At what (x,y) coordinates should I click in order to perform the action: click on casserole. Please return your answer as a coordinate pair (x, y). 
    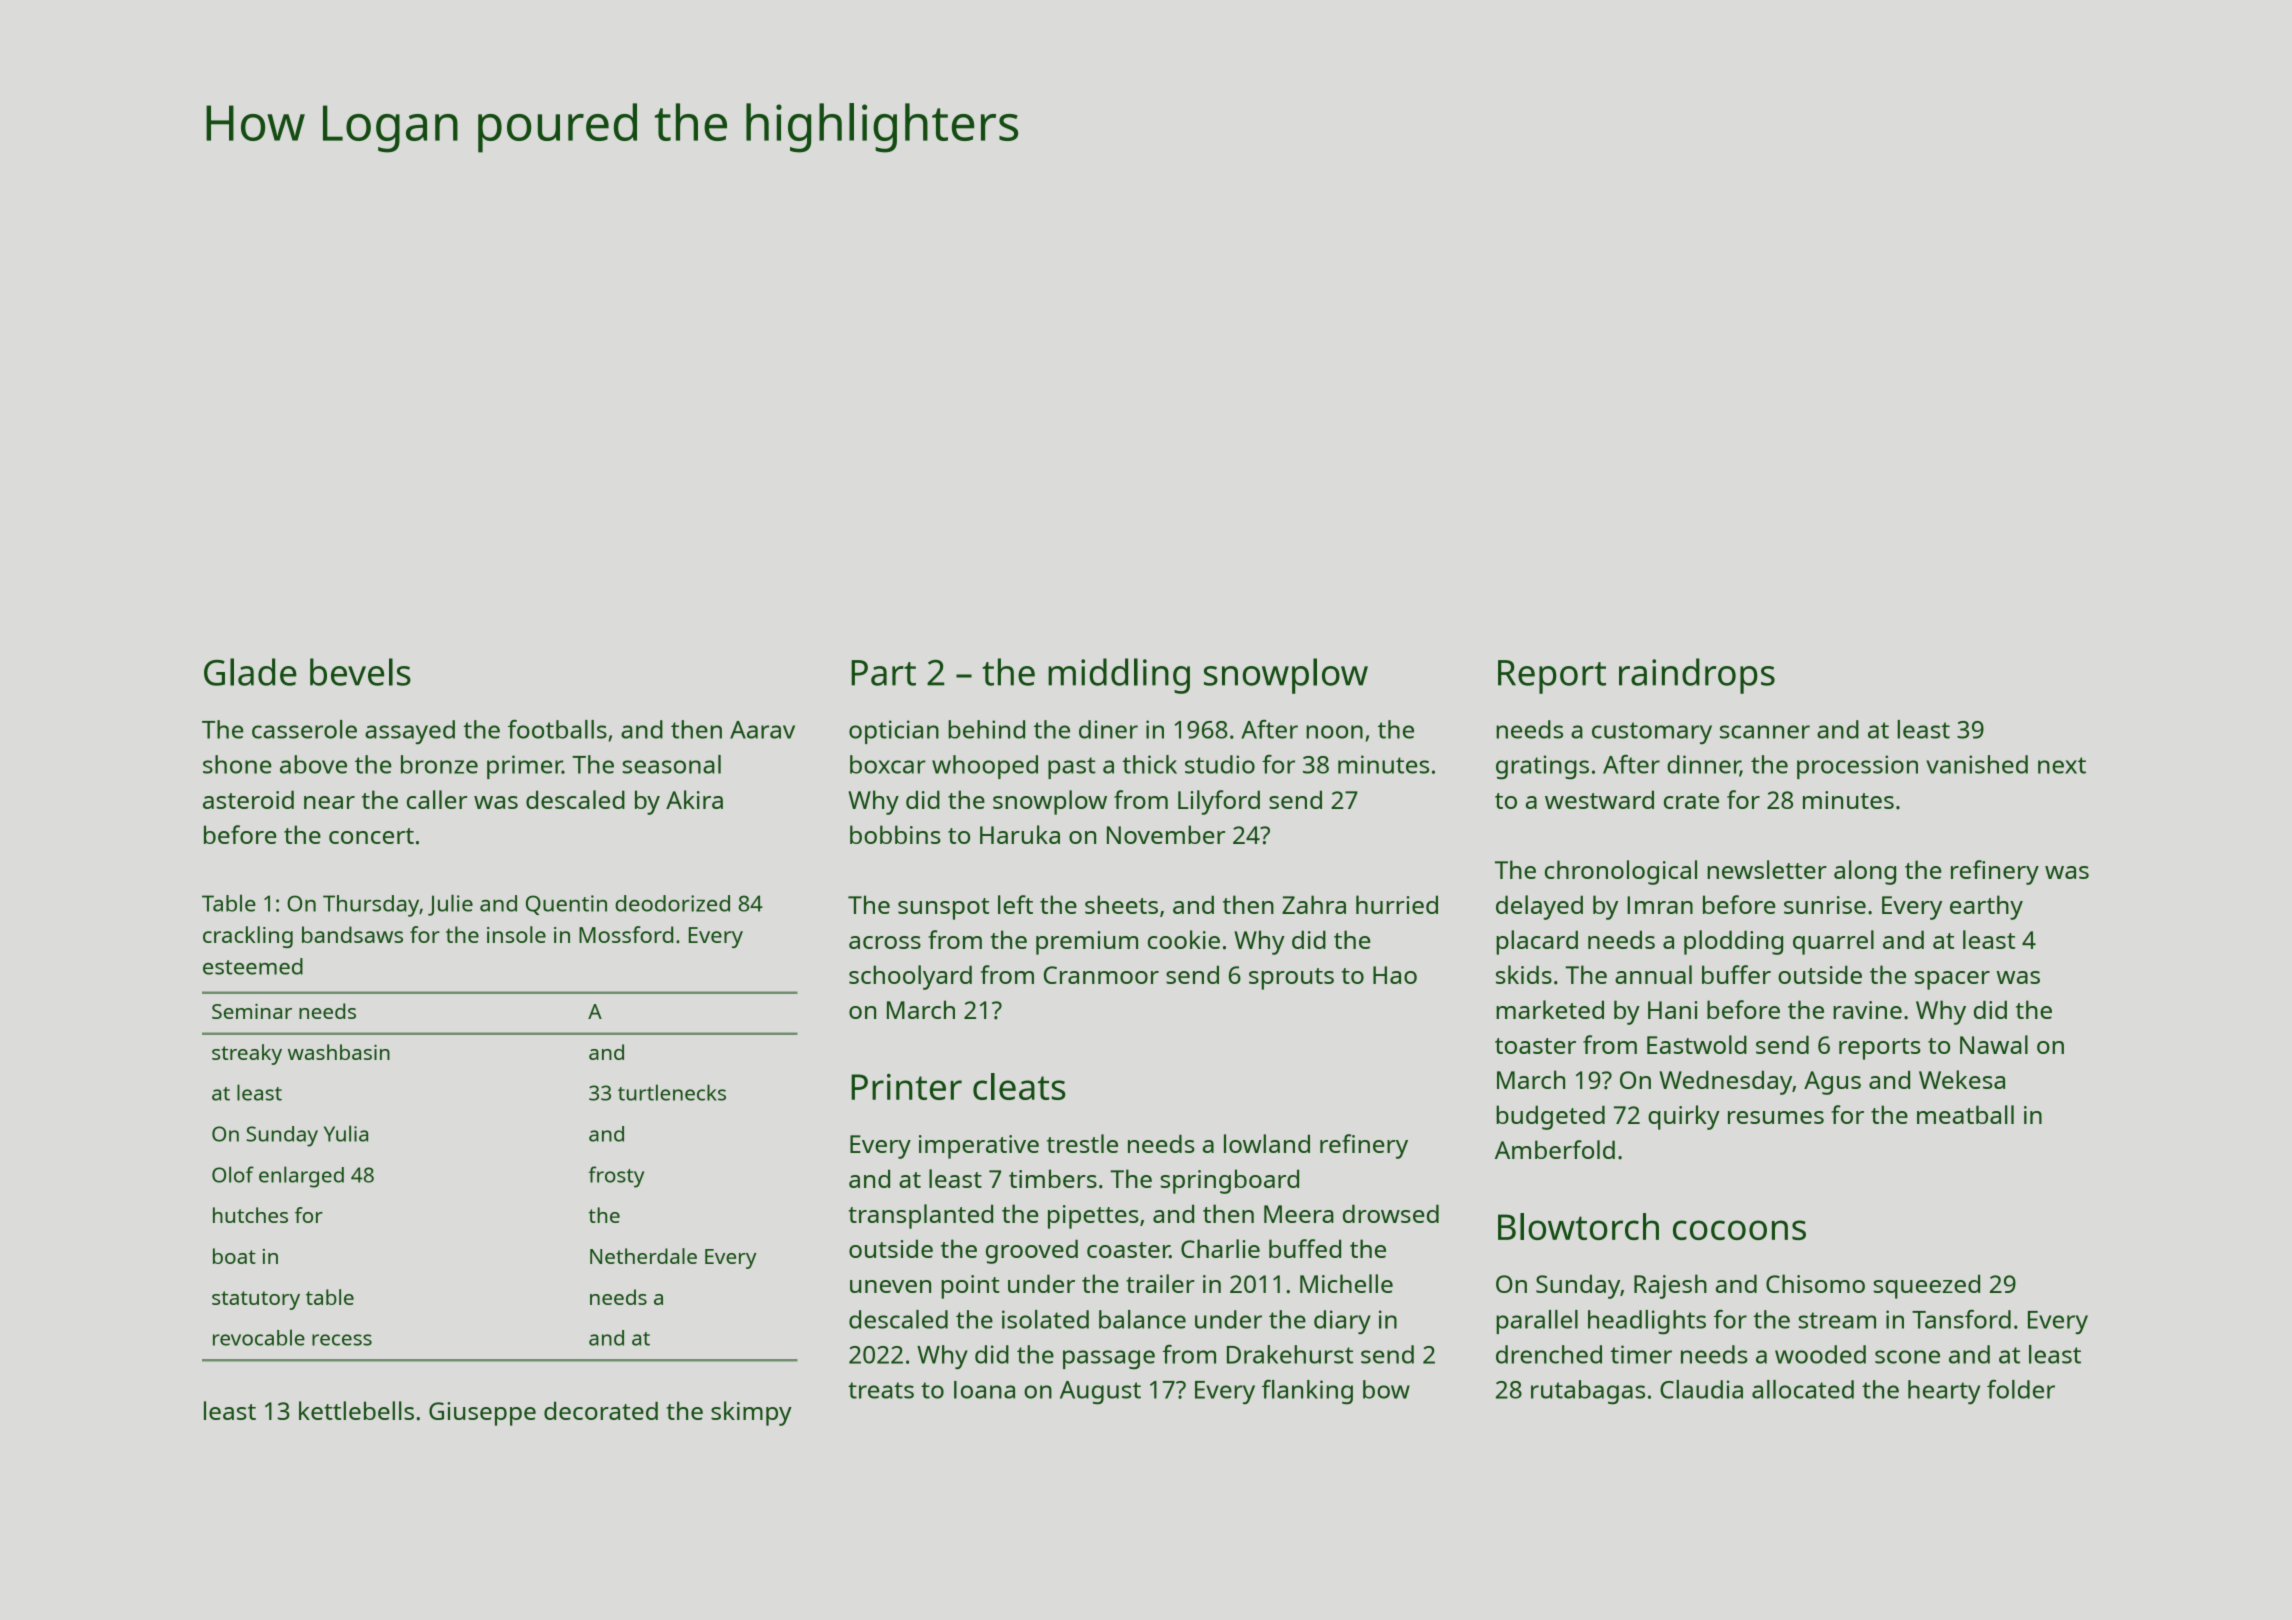
    Looking at the image, I should click on (304, 729).
